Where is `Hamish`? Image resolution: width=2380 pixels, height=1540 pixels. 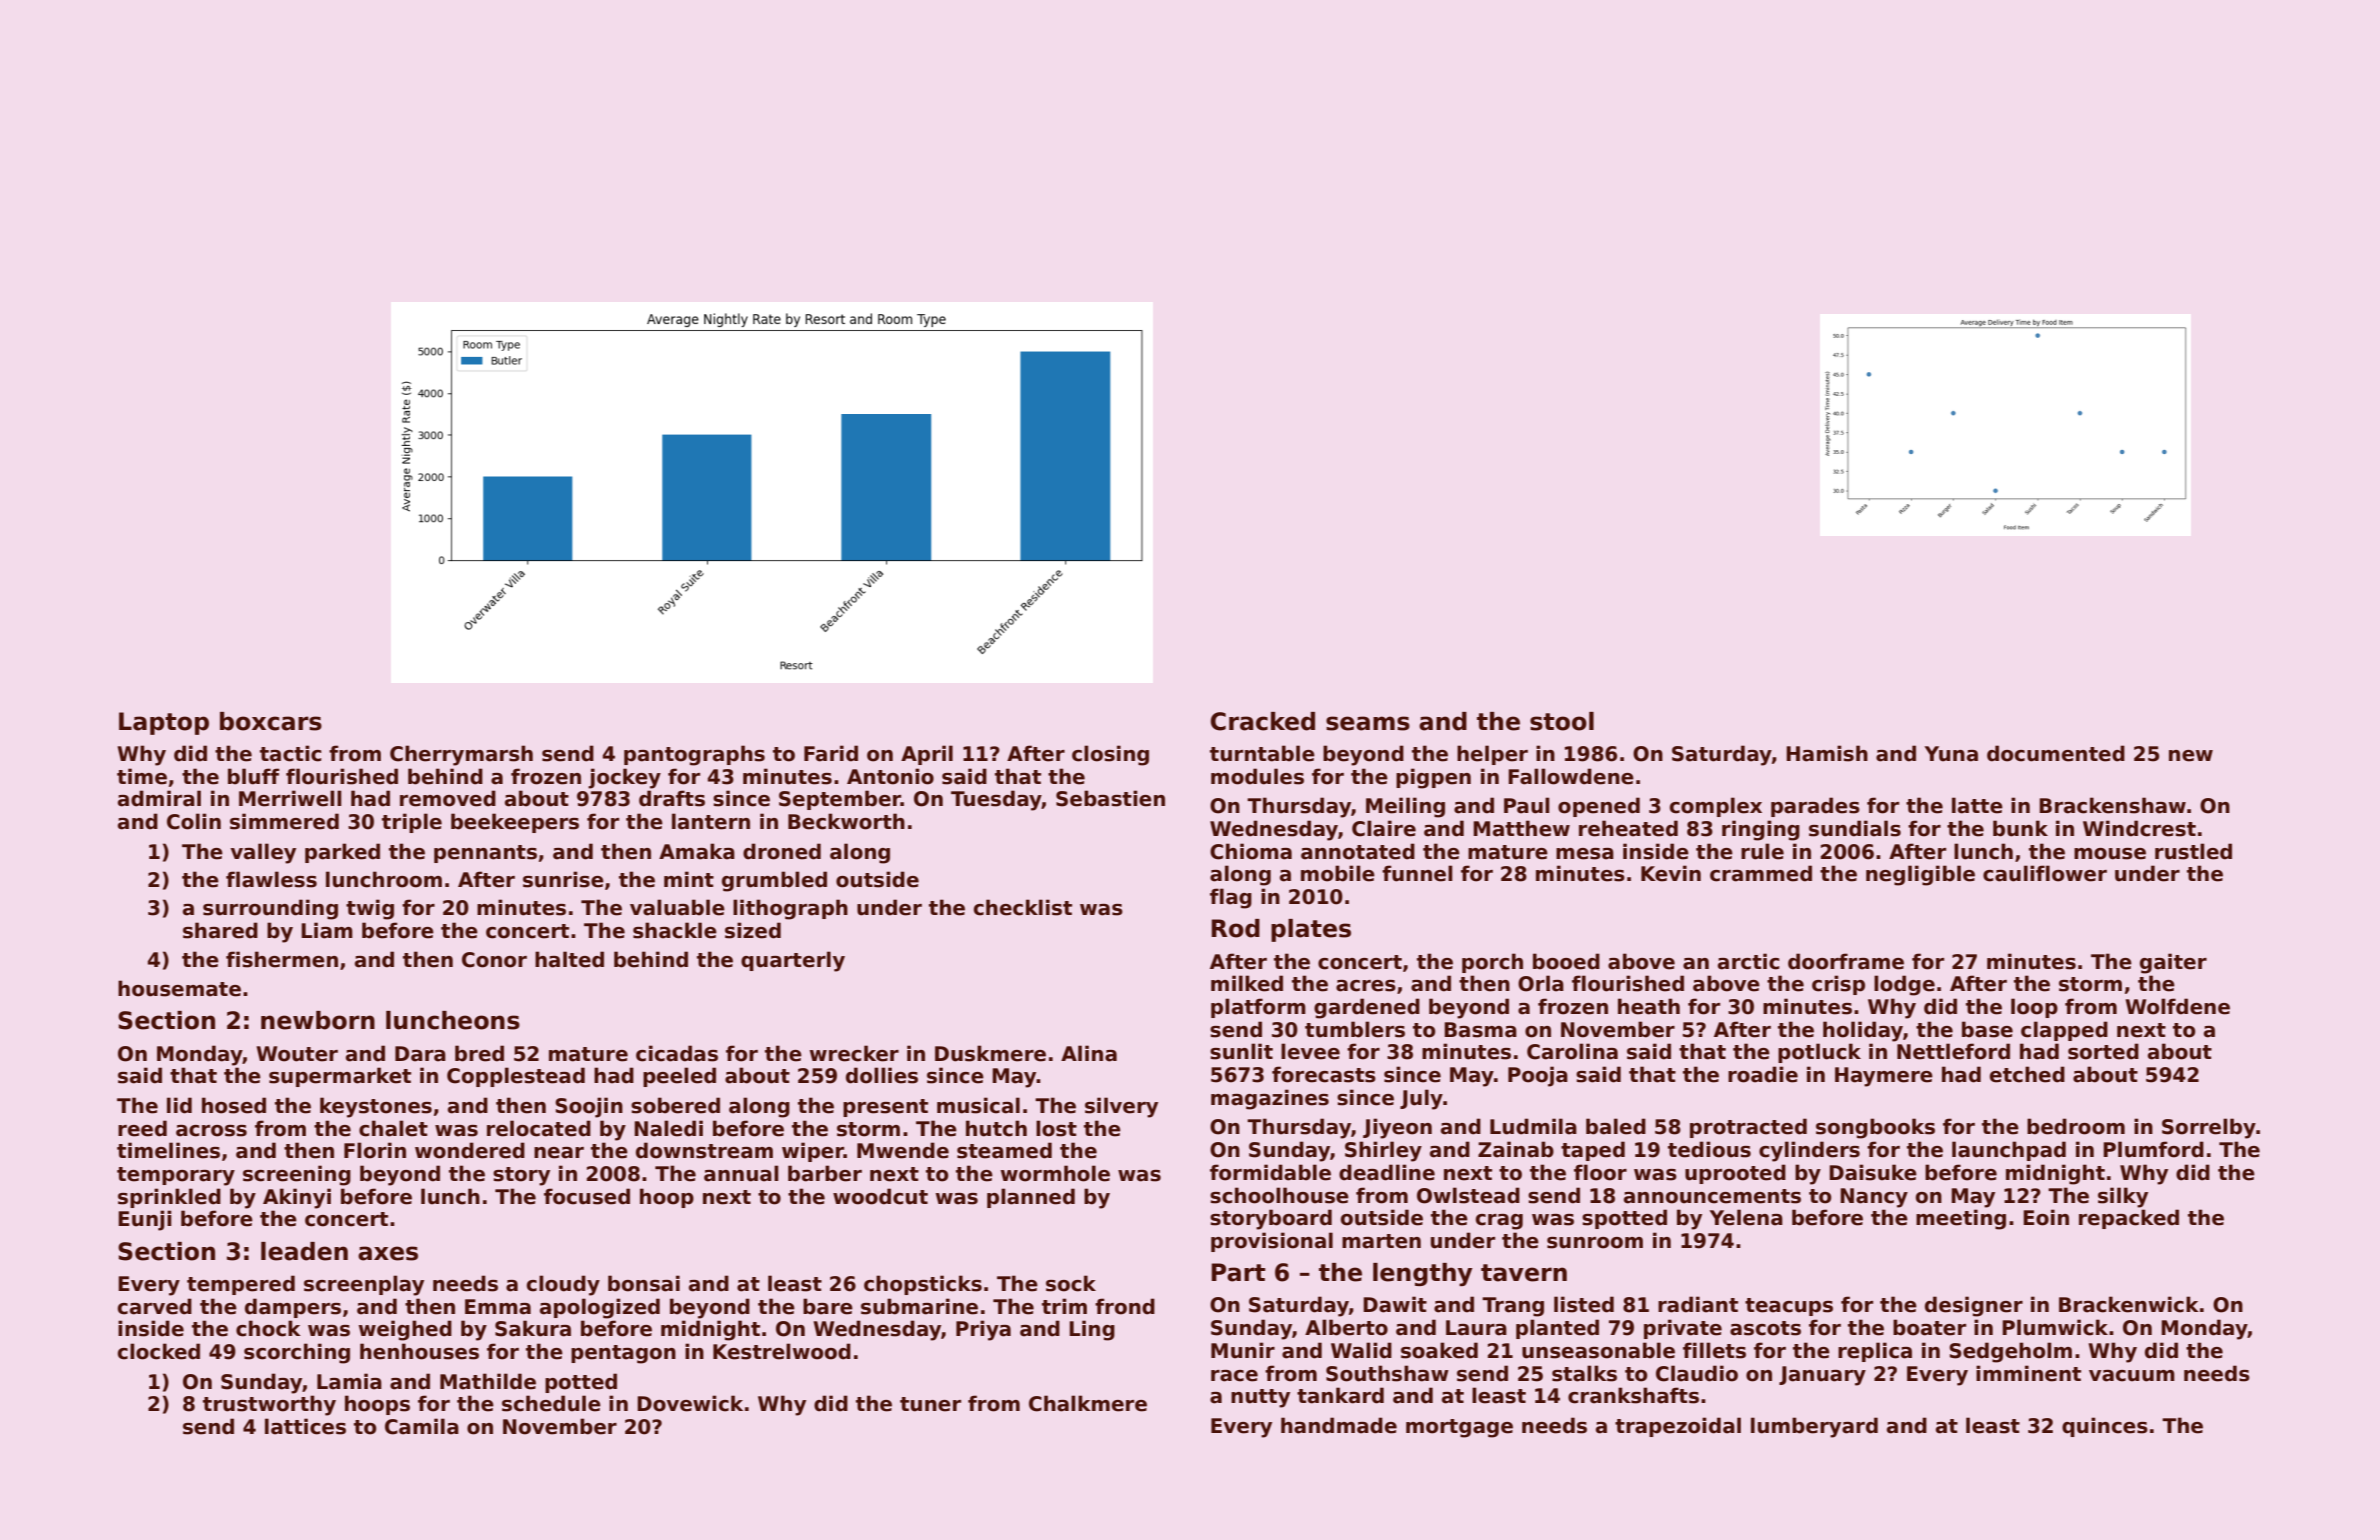 Hamish is located at coordinates (1827, 753).
